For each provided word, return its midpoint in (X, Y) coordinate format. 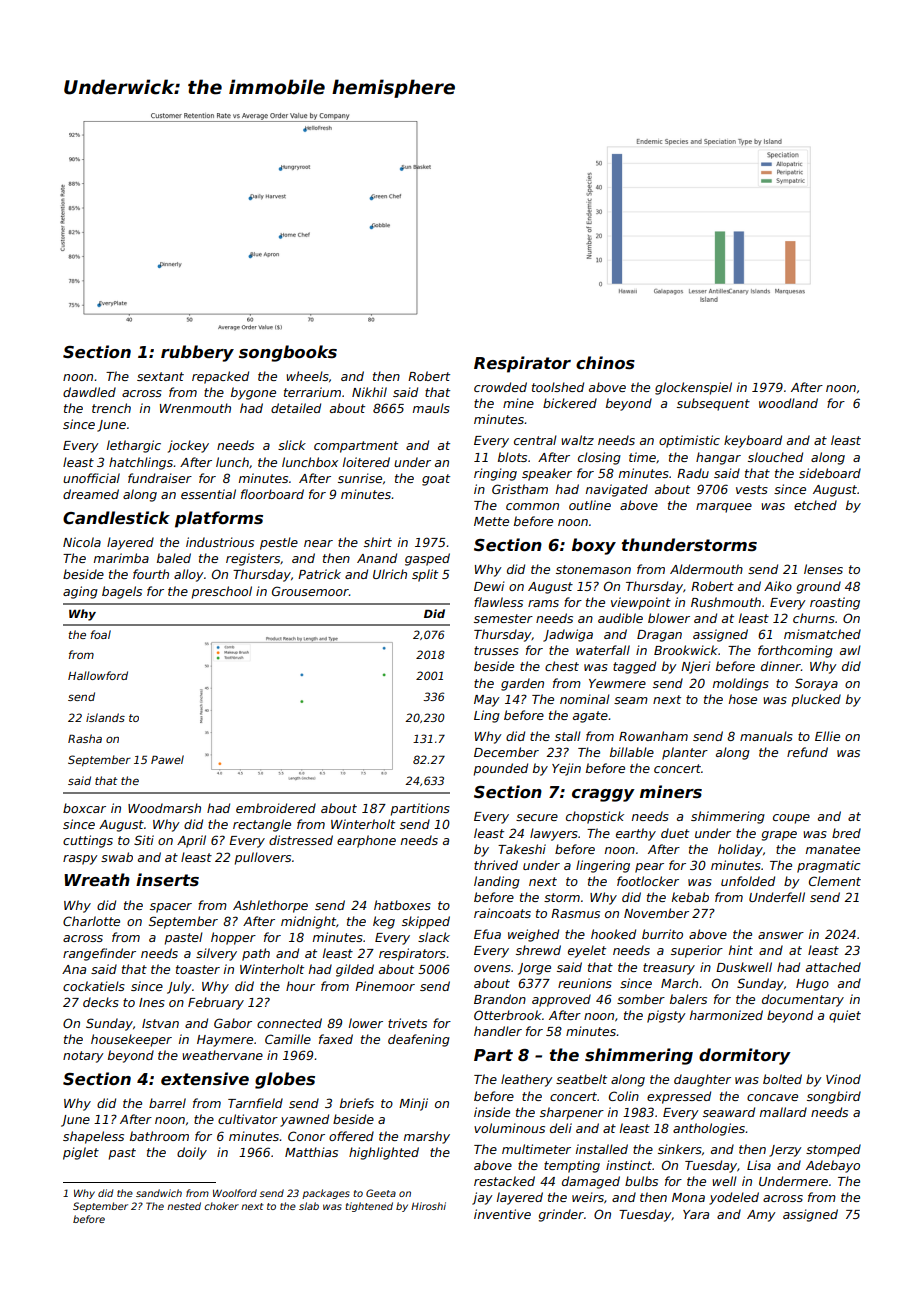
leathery (527, 1080)
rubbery (197, 353)
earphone (366, 841)
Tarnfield (255, 1103)
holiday (740, 850)
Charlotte (91, 921)
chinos (605, 363)
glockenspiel (693, 388)
